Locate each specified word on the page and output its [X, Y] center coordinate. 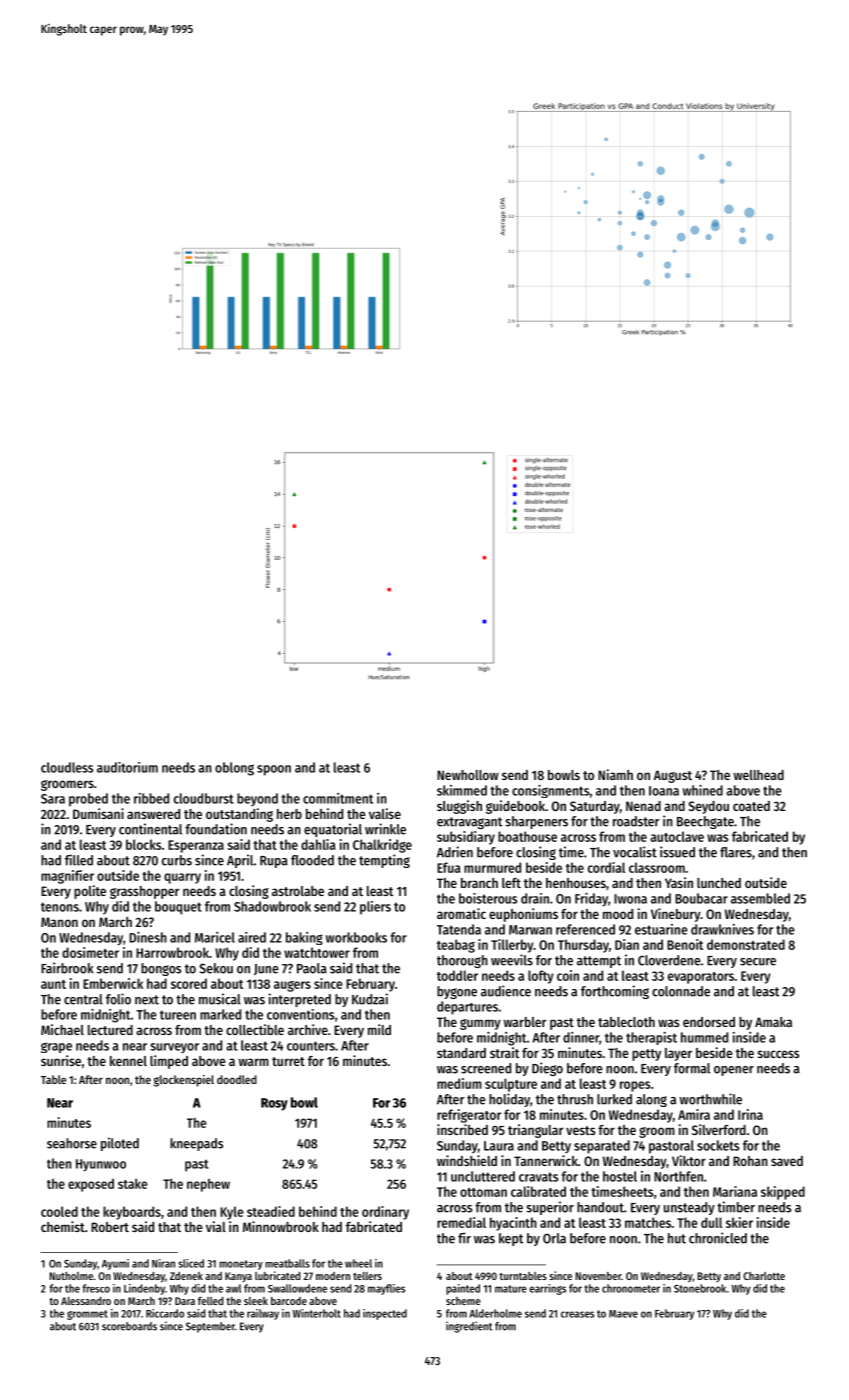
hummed [704, 1037]
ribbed [151, 798]
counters [311, 1046]
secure [758, 962]
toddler [457, 975]
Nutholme [71, 1276]
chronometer [631, 1288]
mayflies [386, 1289]
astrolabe [298, 891]
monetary [241, 1265]
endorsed [709, 1022]
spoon [274, 770]
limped [169, 1062]
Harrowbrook [172, 952]
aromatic [461, 913]
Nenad [643, 806]
